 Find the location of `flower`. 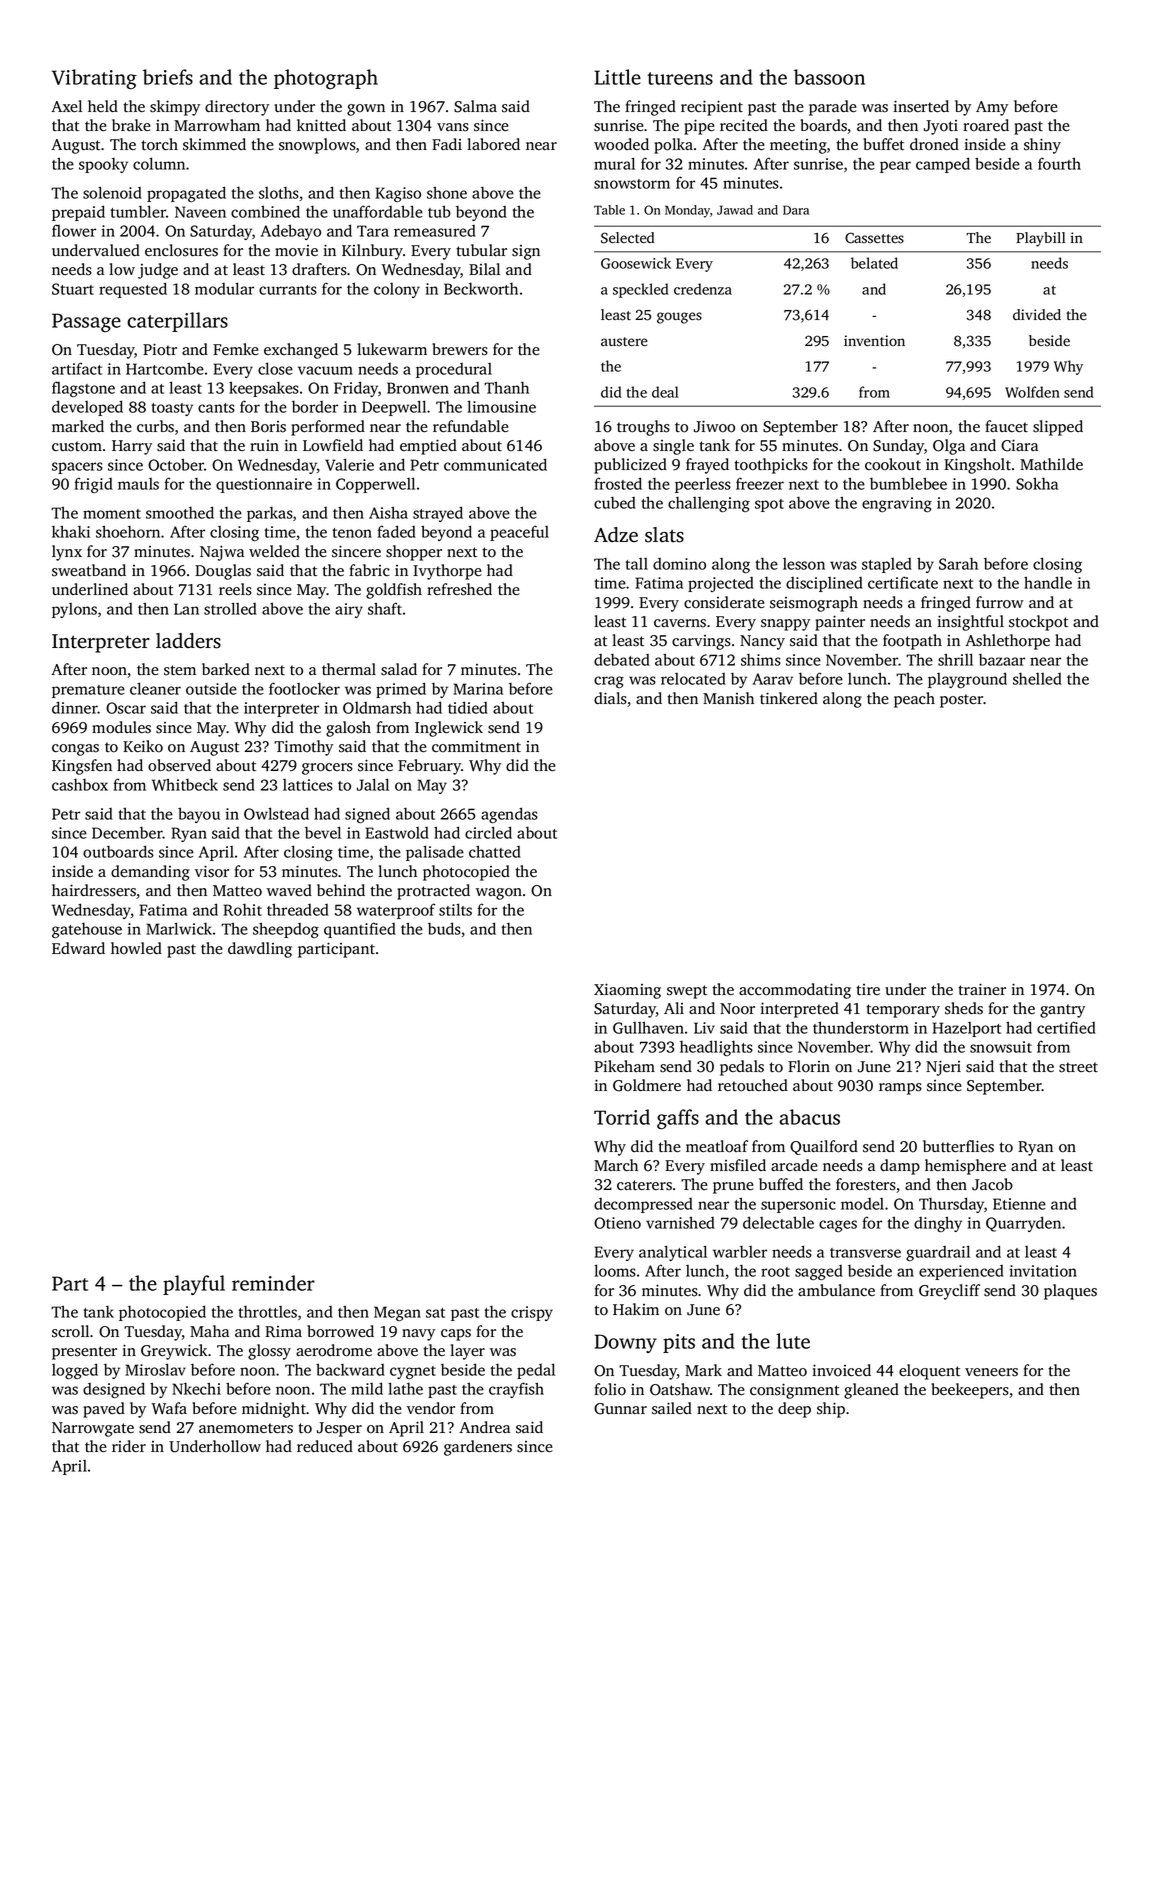

flower is located at coordinates (74, 230).
